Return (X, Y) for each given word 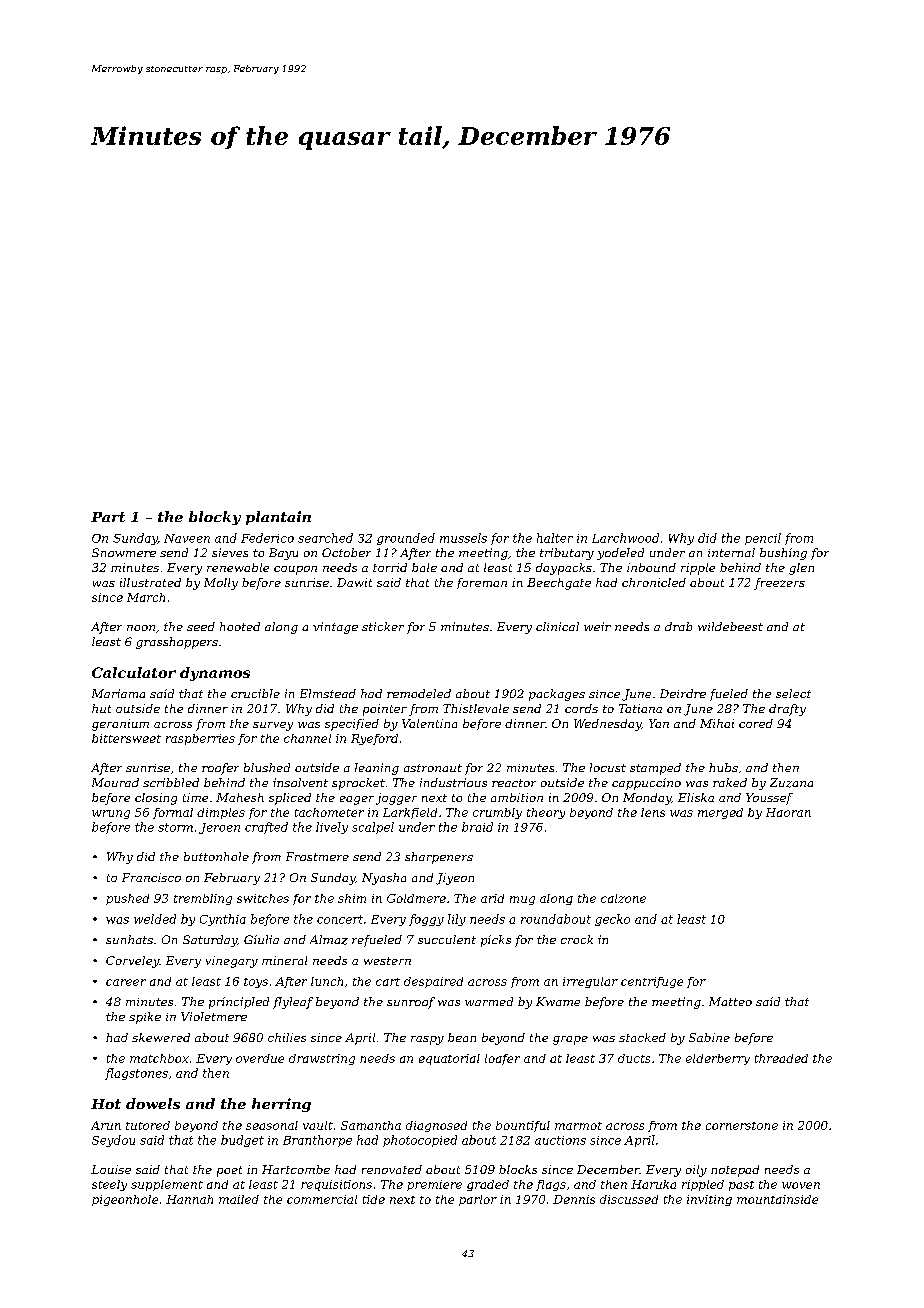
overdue (260, 1058)
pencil (763, 539)
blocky (215, 518)
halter (555, 538)
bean (462, 1037)
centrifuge (652, 982)
